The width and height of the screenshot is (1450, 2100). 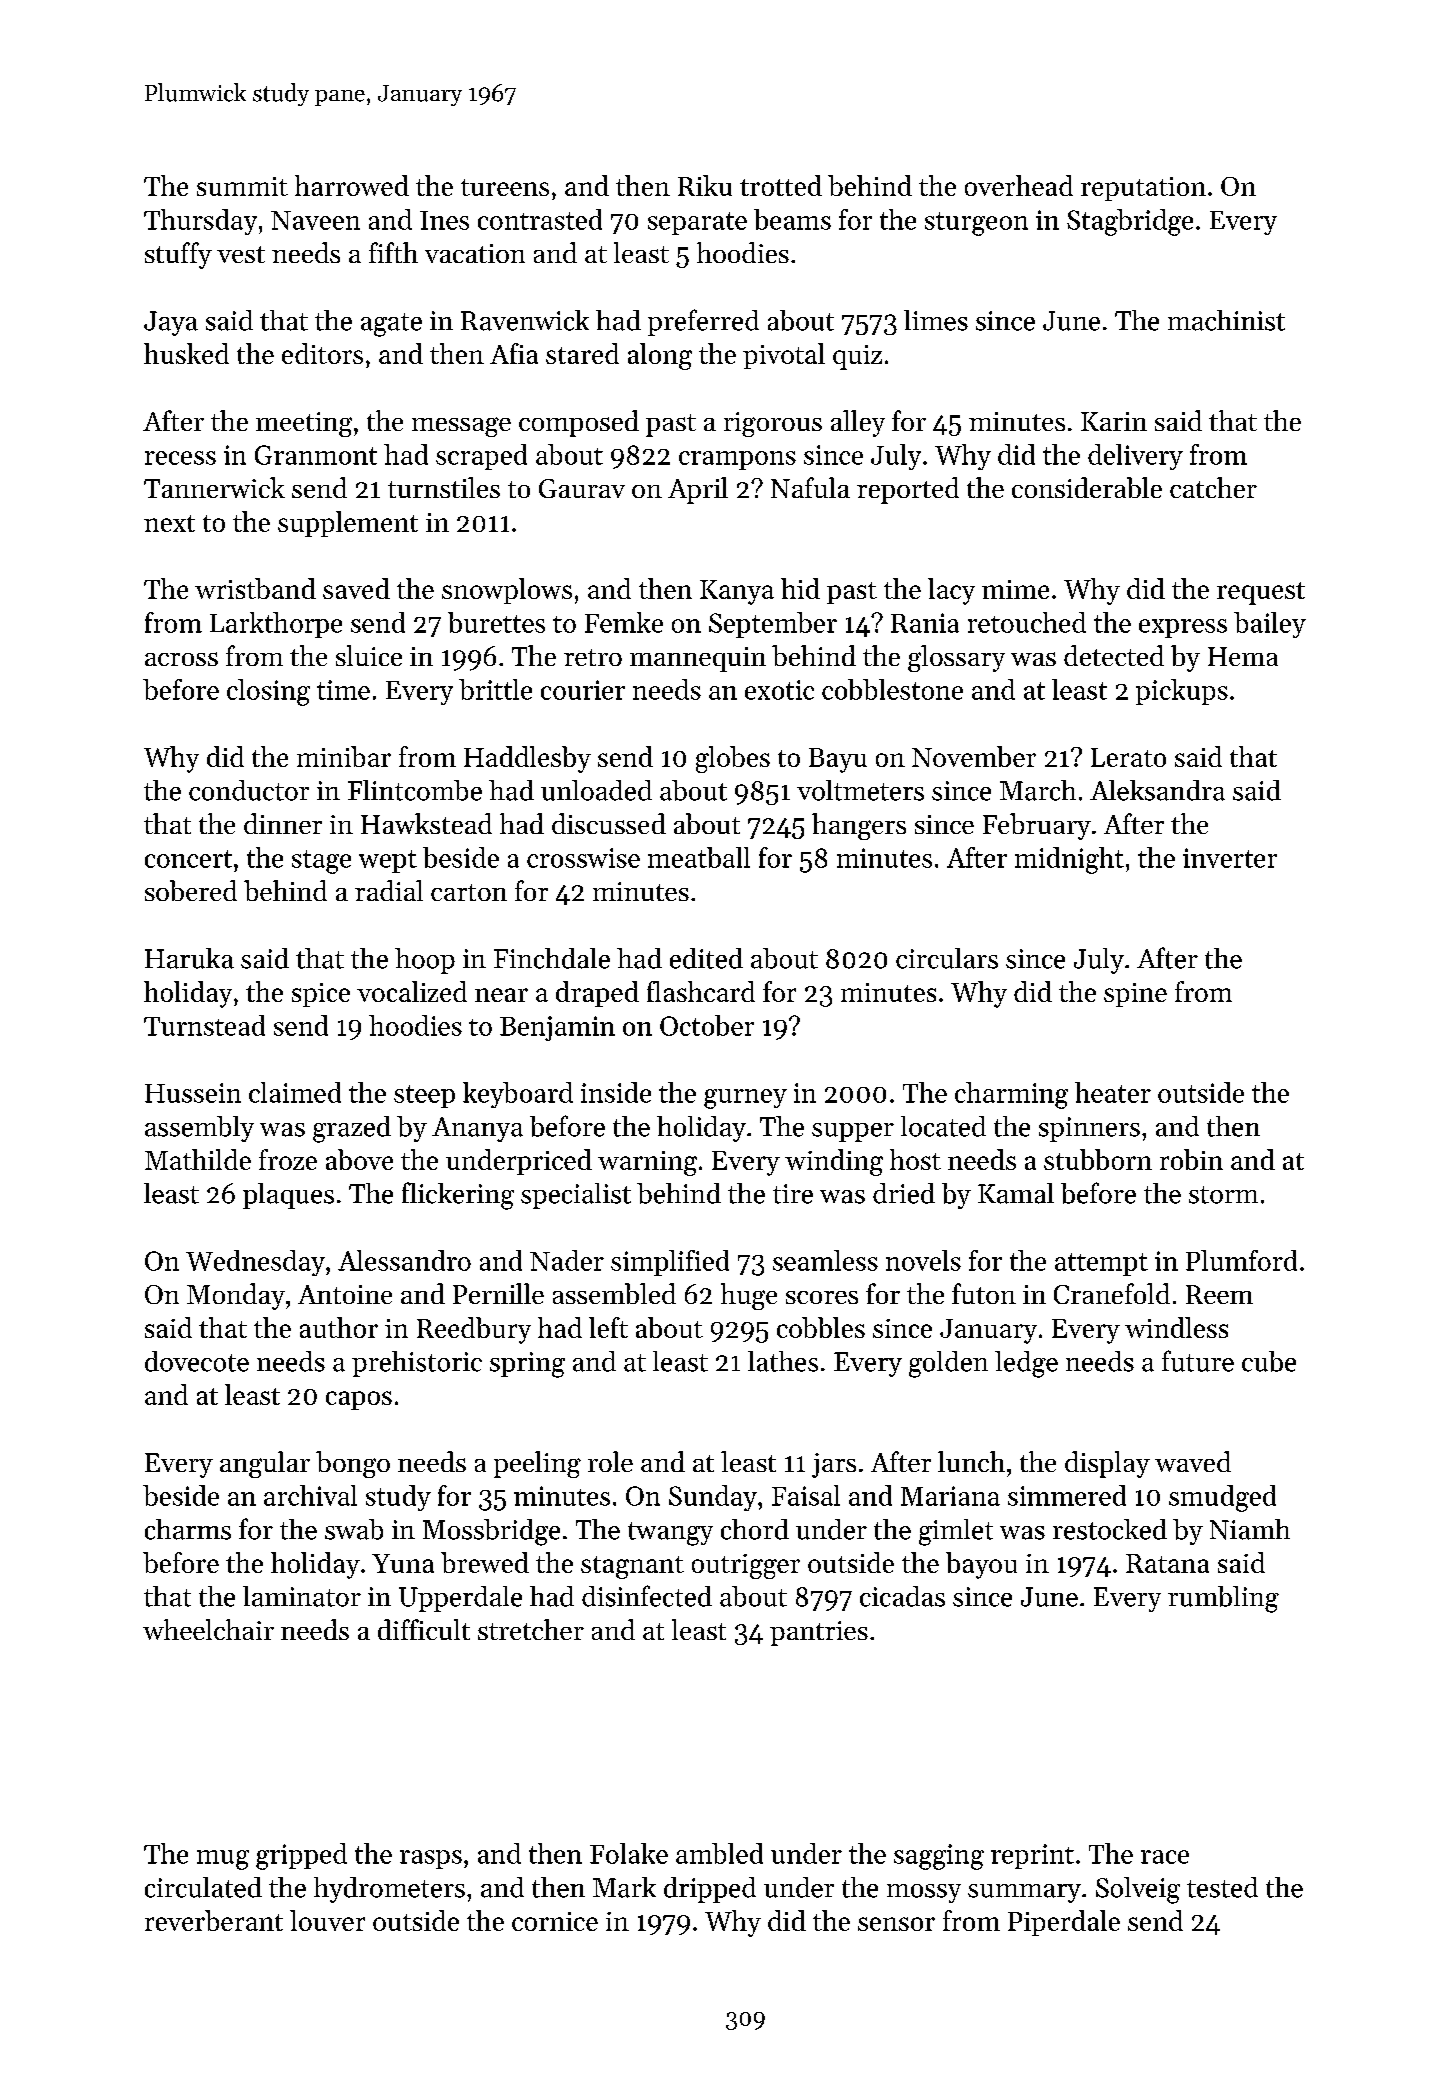 I want to click on Lerato, so click(x=1128, y=757).
